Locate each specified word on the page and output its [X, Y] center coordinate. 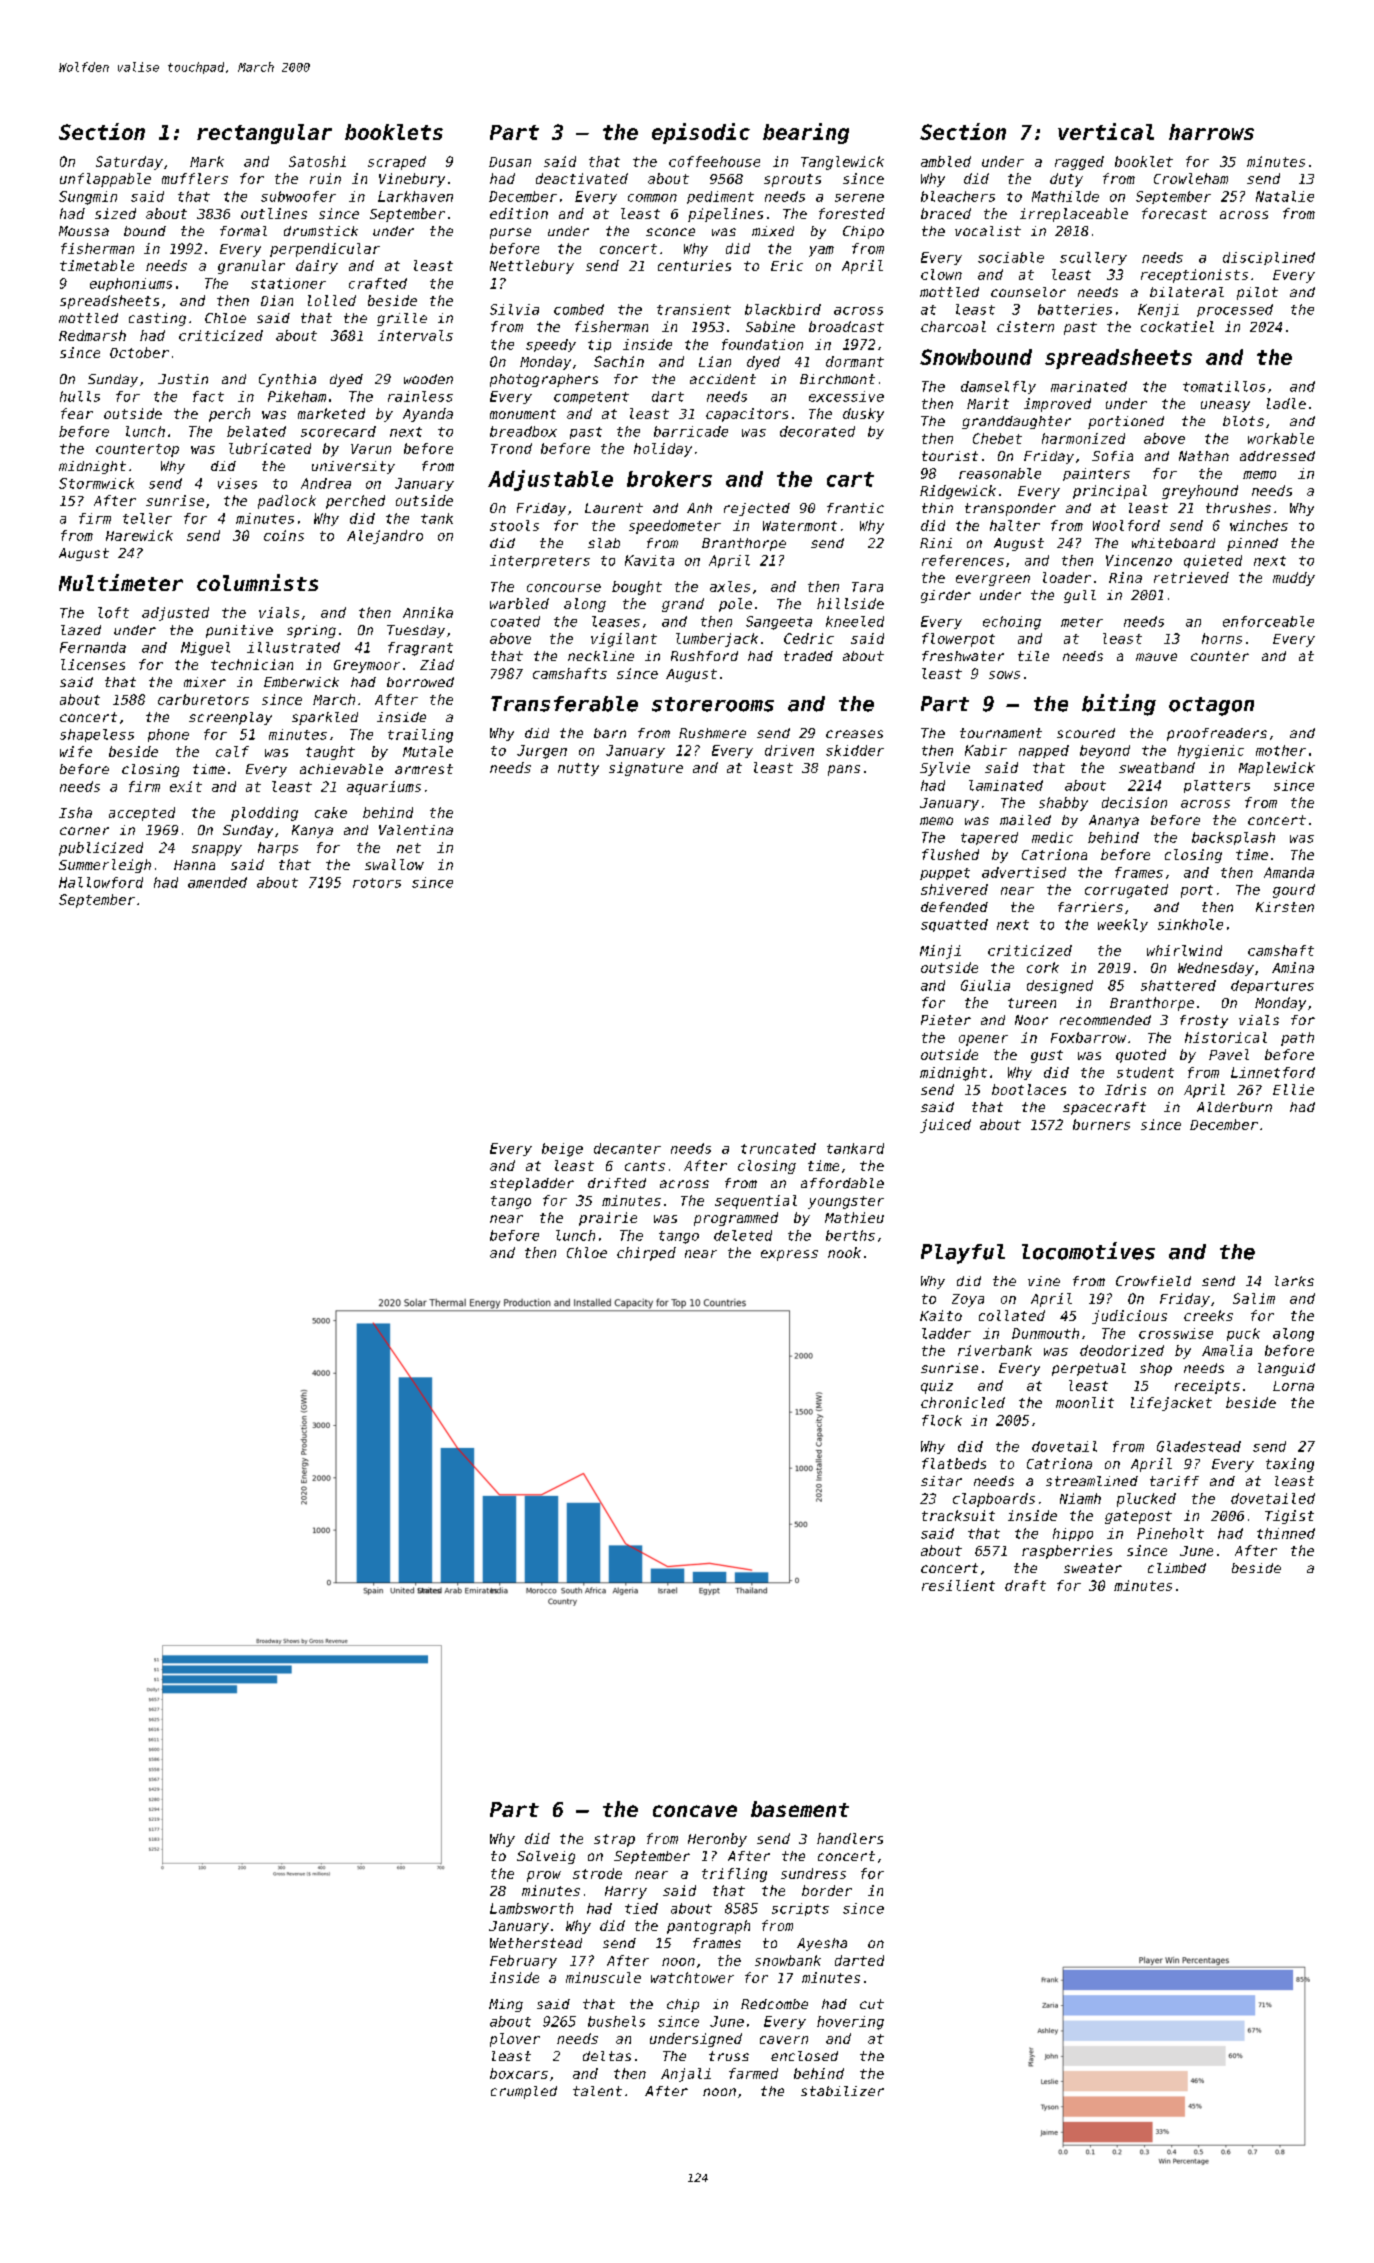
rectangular [264, 134]
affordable [842, 1183]
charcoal [953, 326]
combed [579, 309]
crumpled [524, 2092]
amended [217, 882]
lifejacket [1171, 1404]
